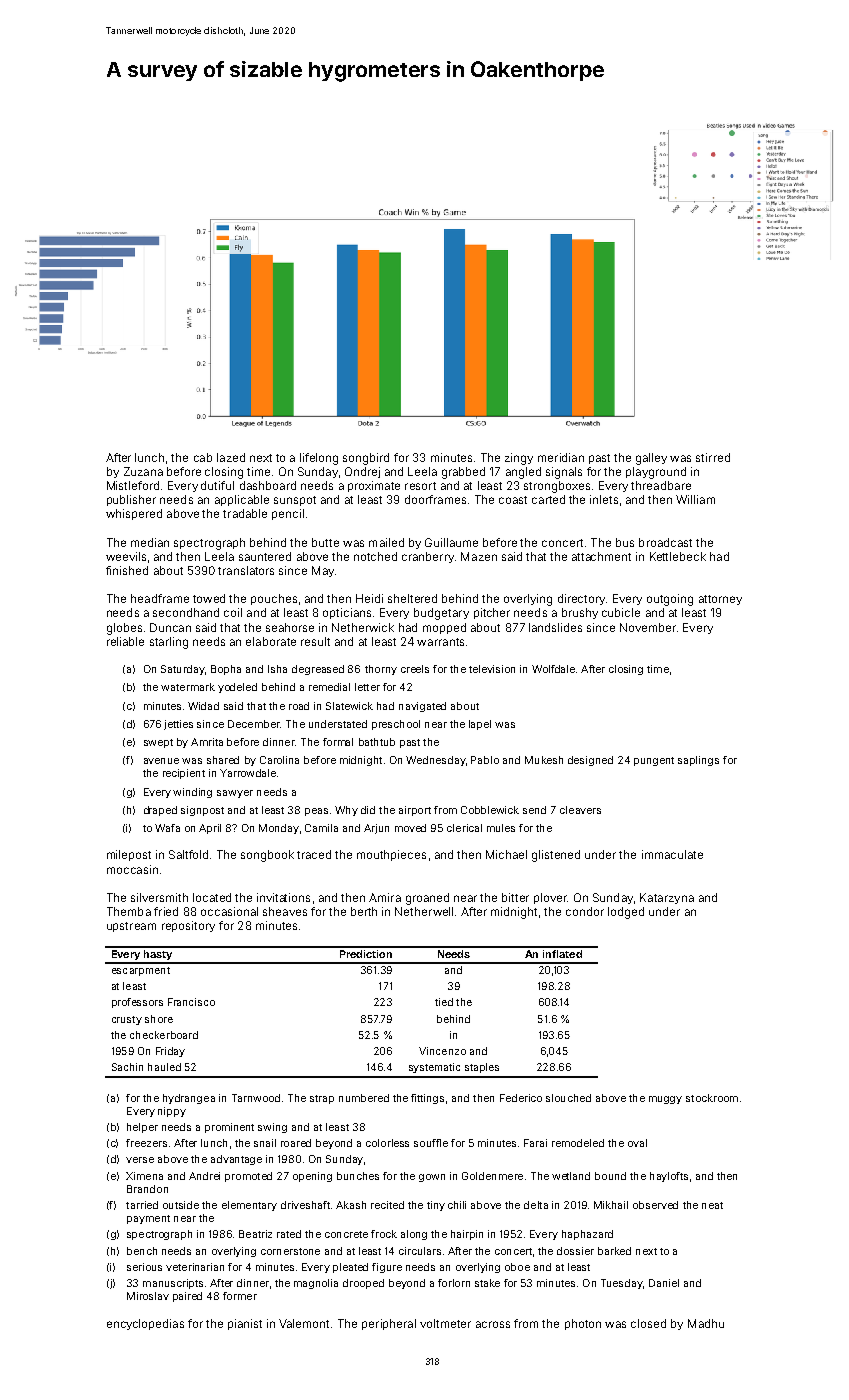 The height and width of the image is (1400, 849). Describe the element at coordinates (651, 459) in the image. I see `galley` at that location.
